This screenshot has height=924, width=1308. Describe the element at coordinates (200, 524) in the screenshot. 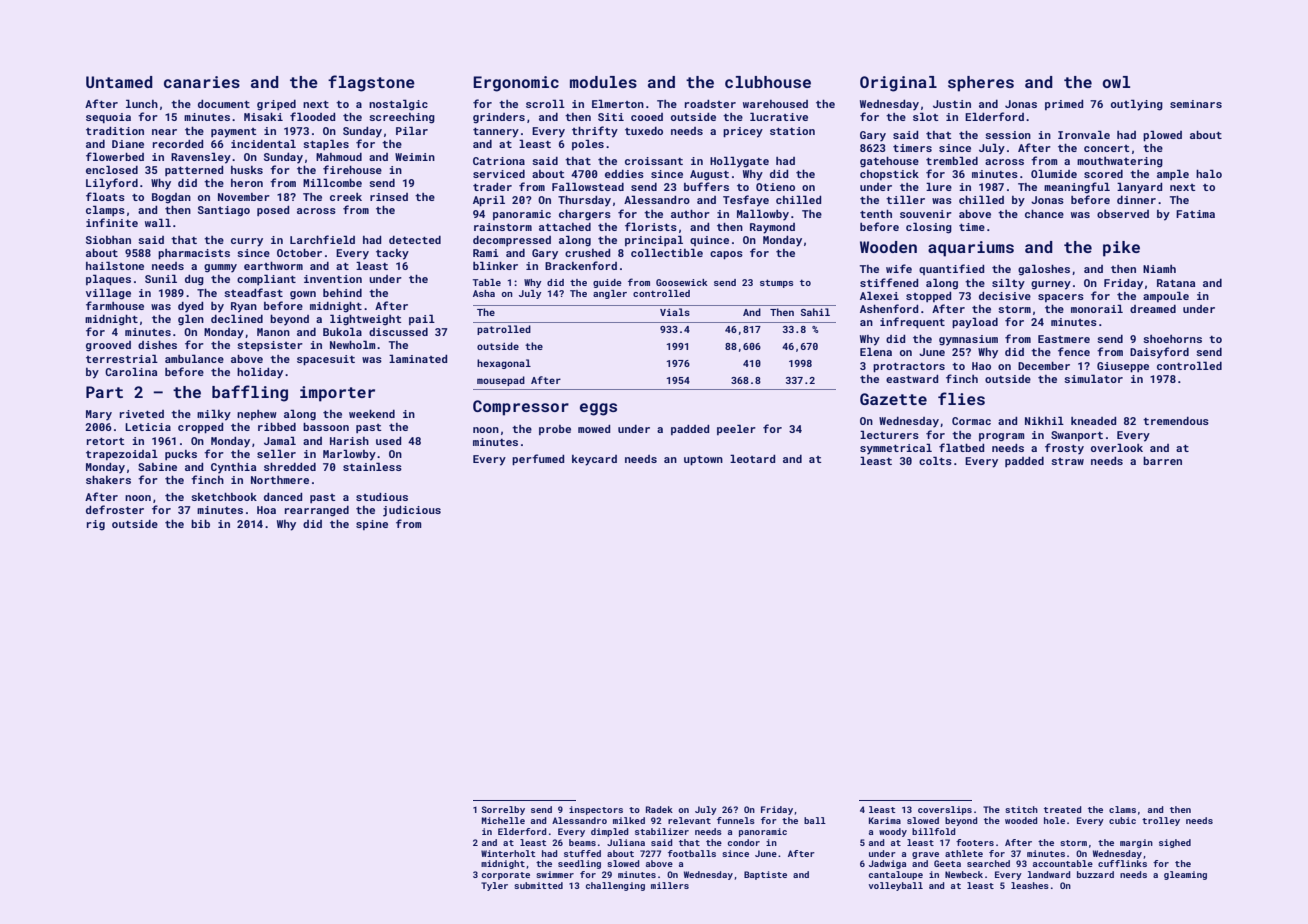

I see `bib` at that location.
